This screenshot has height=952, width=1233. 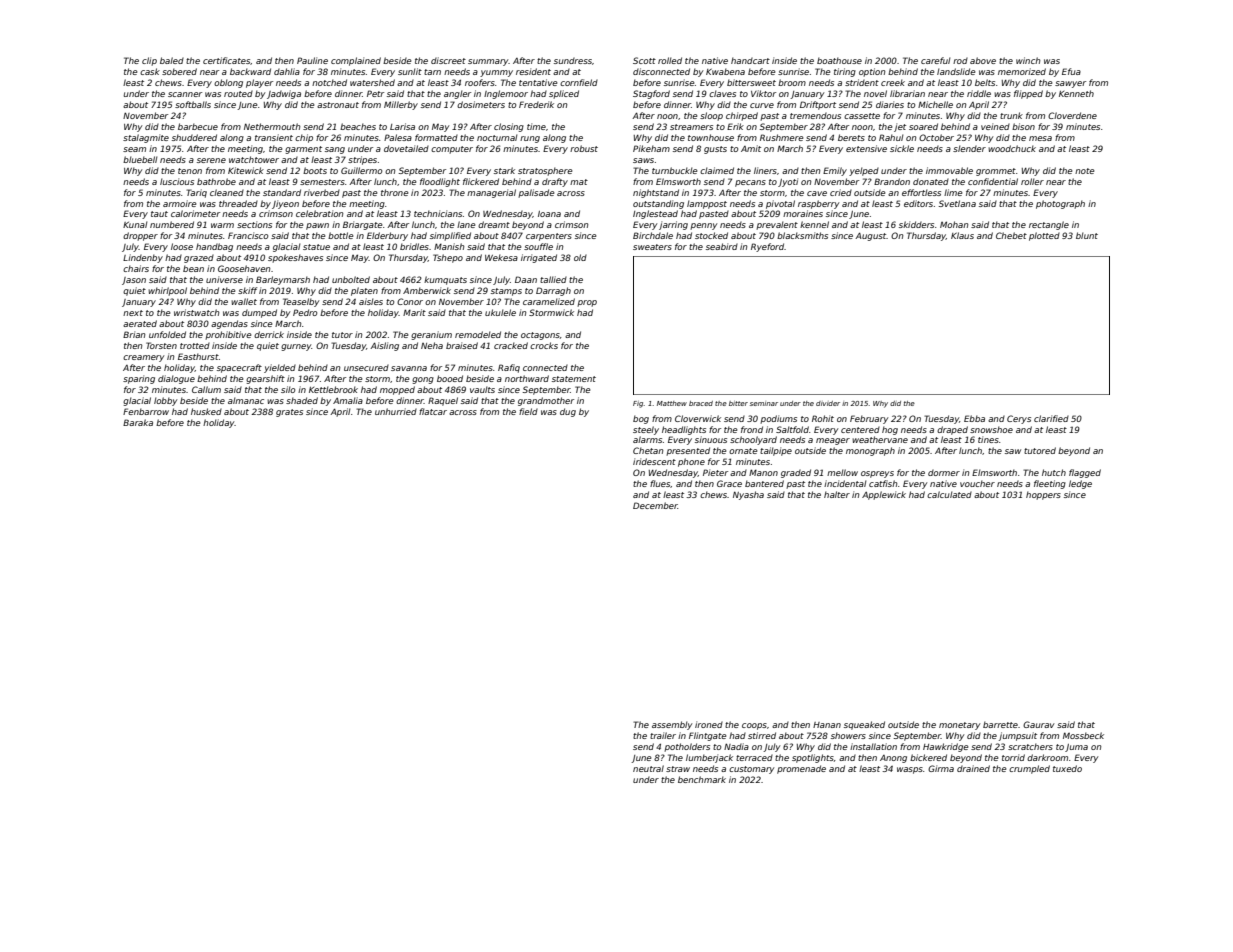 I want to click on Scott, so click(x=644, y=60).
